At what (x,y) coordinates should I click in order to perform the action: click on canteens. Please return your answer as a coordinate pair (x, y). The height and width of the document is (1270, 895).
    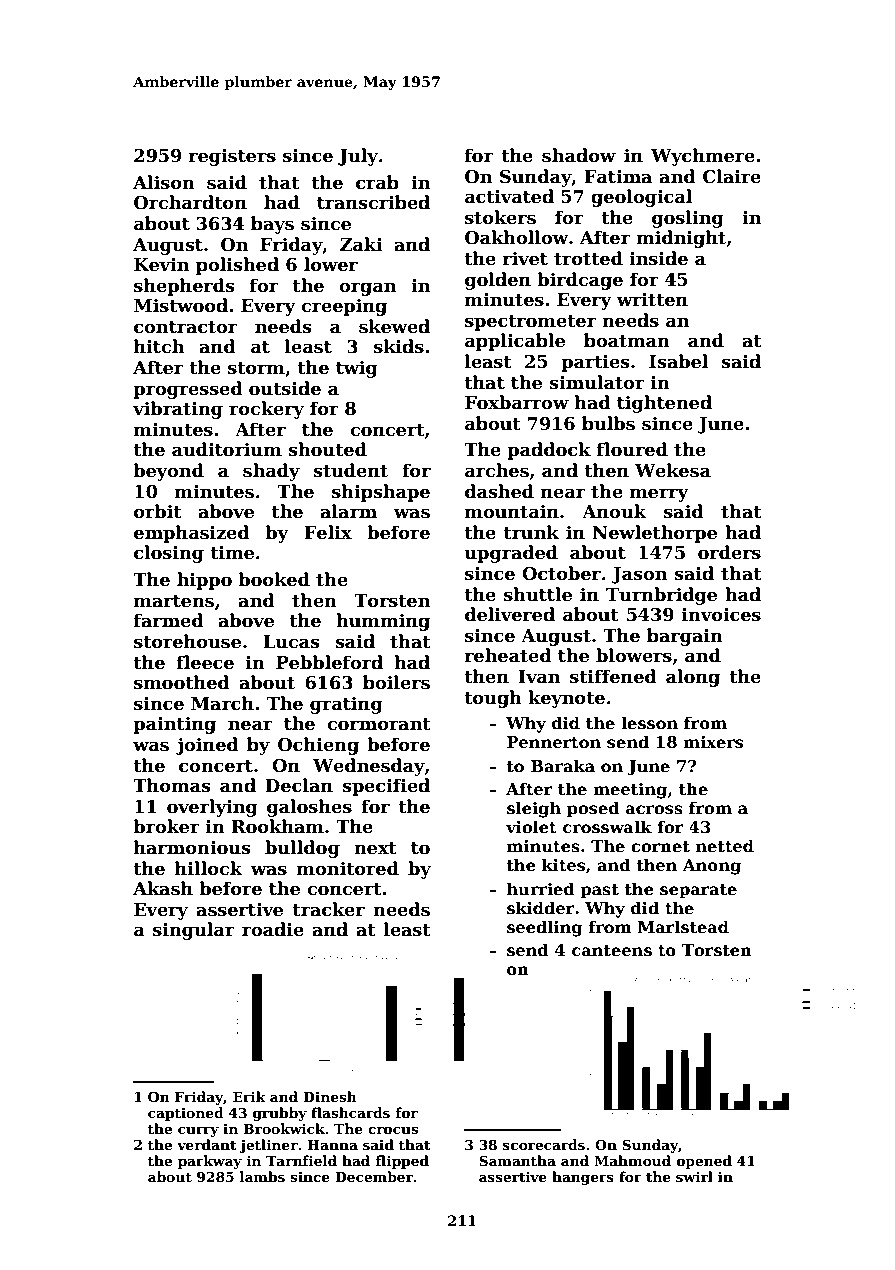
    Looking at the image, I should click on (612, 951).
